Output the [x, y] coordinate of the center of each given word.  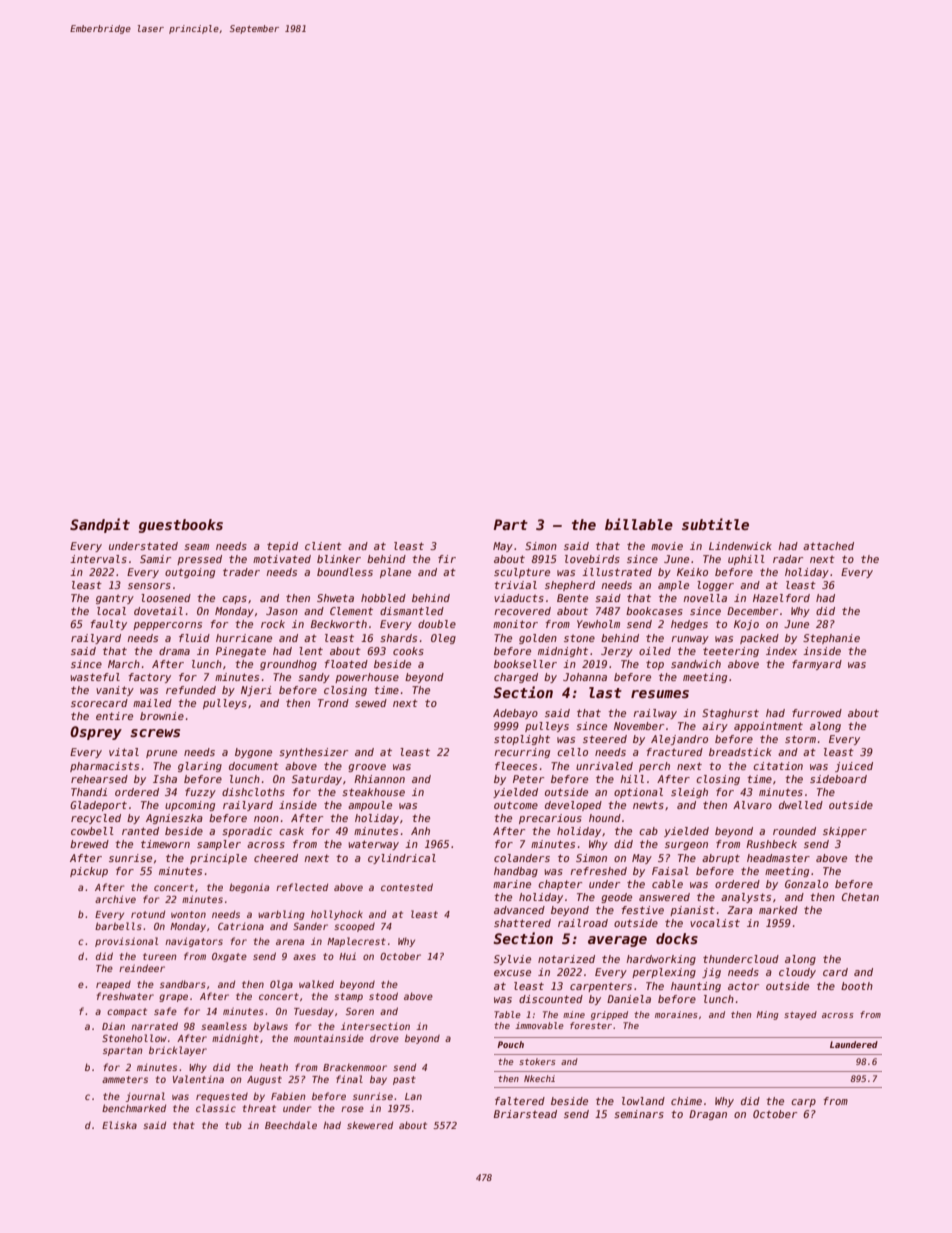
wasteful [95, 677]
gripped [609, 1015]
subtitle [715, 524]
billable [639, 524]
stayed [800, 1015]
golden [538, 639]
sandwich [696, 664]
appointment [768, 727]
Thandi [89, 792]
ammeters [125, 1079]
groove [367, 768]
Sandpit [100, 525]
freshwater [125, 996]
